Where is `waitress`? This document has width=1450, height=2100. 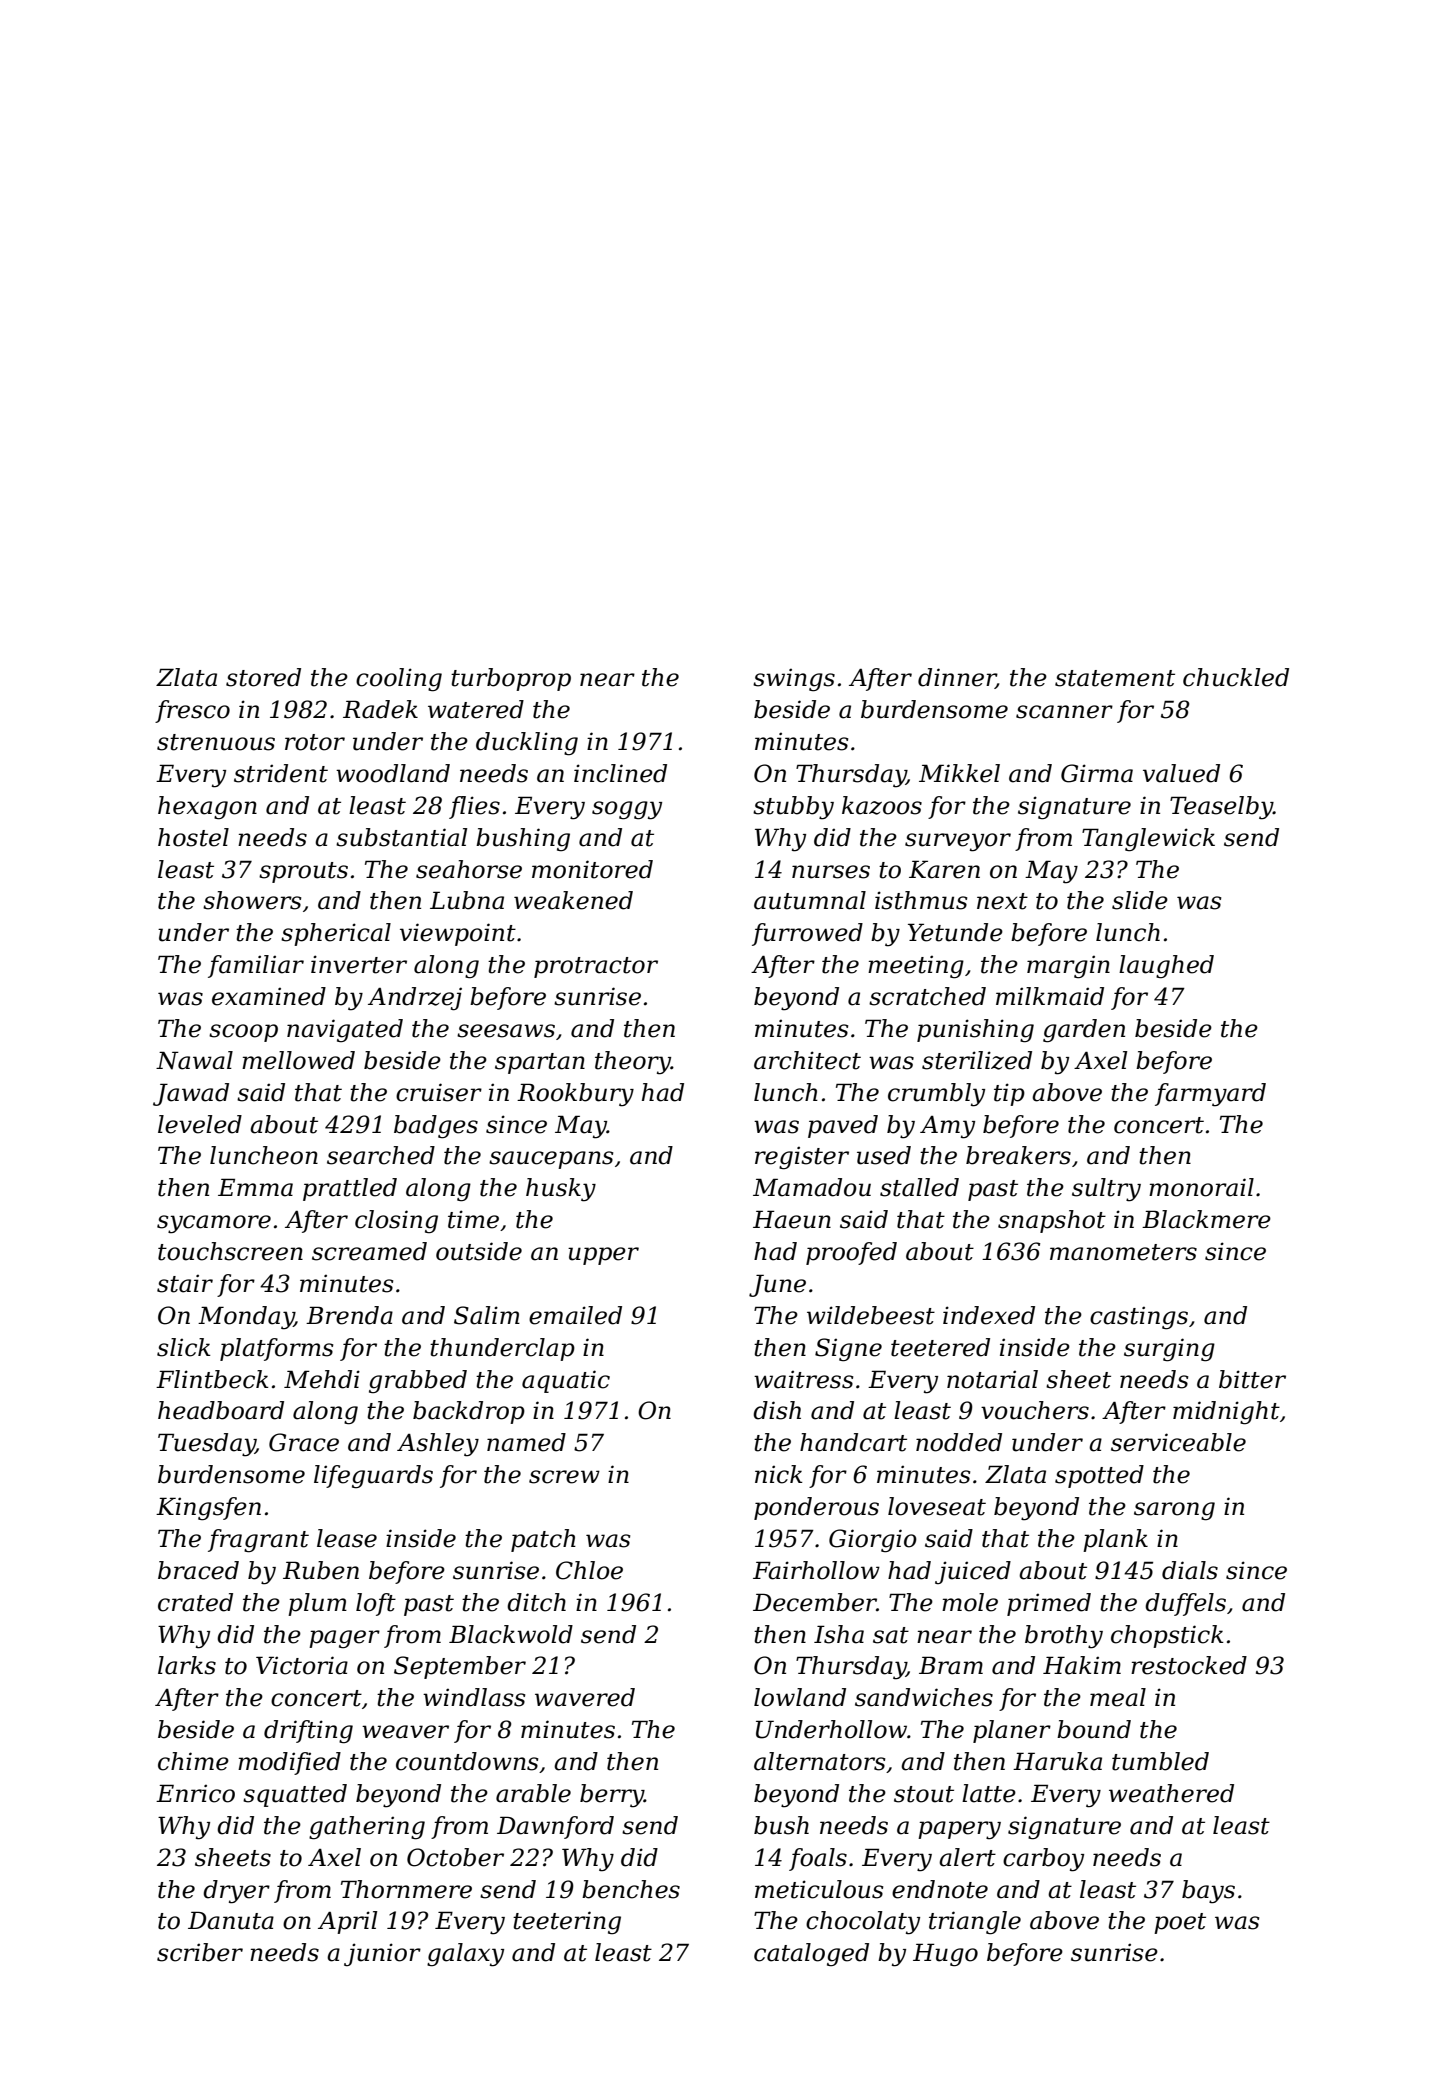 waitress is located at coordinates (803, 1379).
